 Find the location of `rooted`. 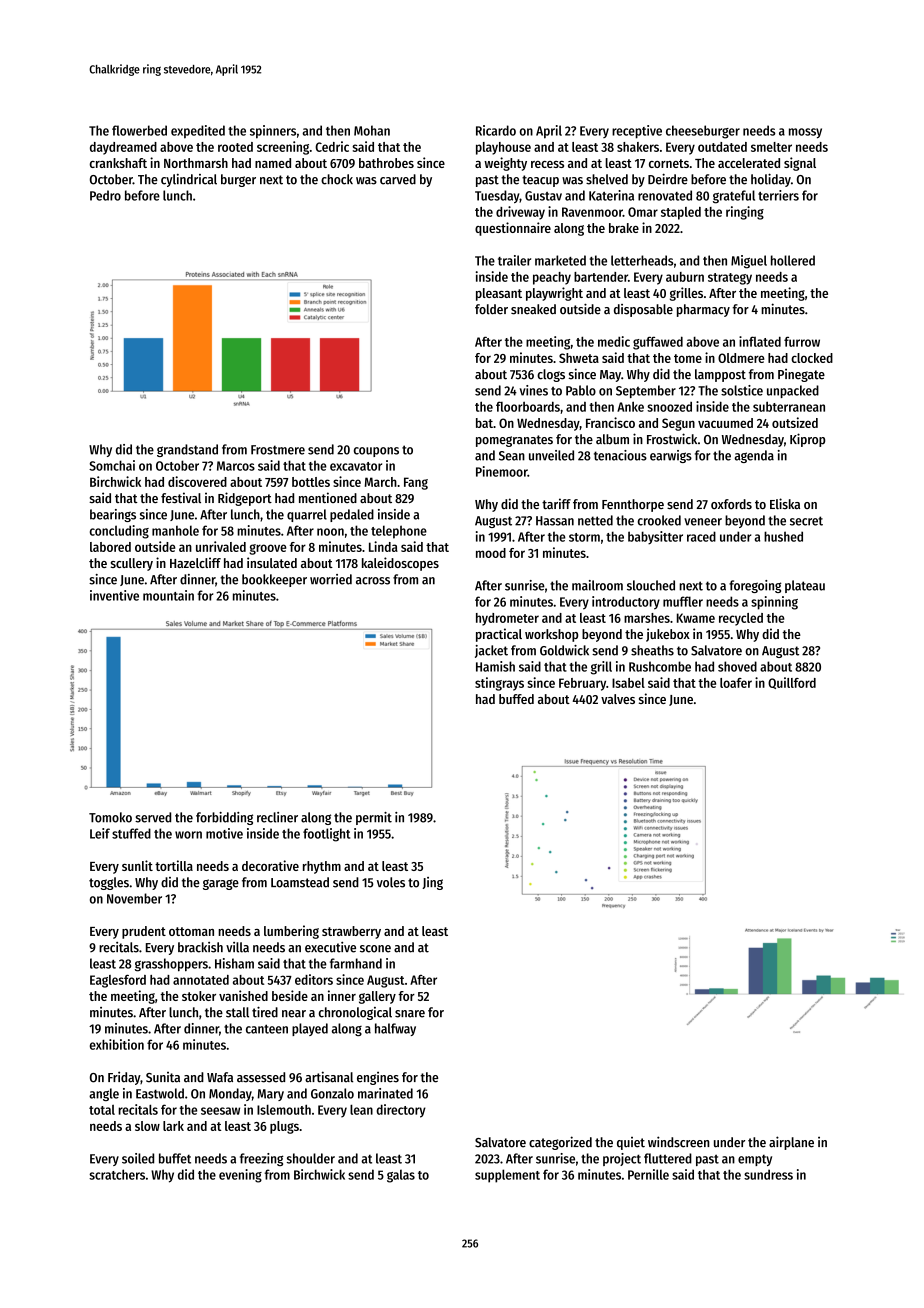

rooted is located at coordinates (235, 147).
